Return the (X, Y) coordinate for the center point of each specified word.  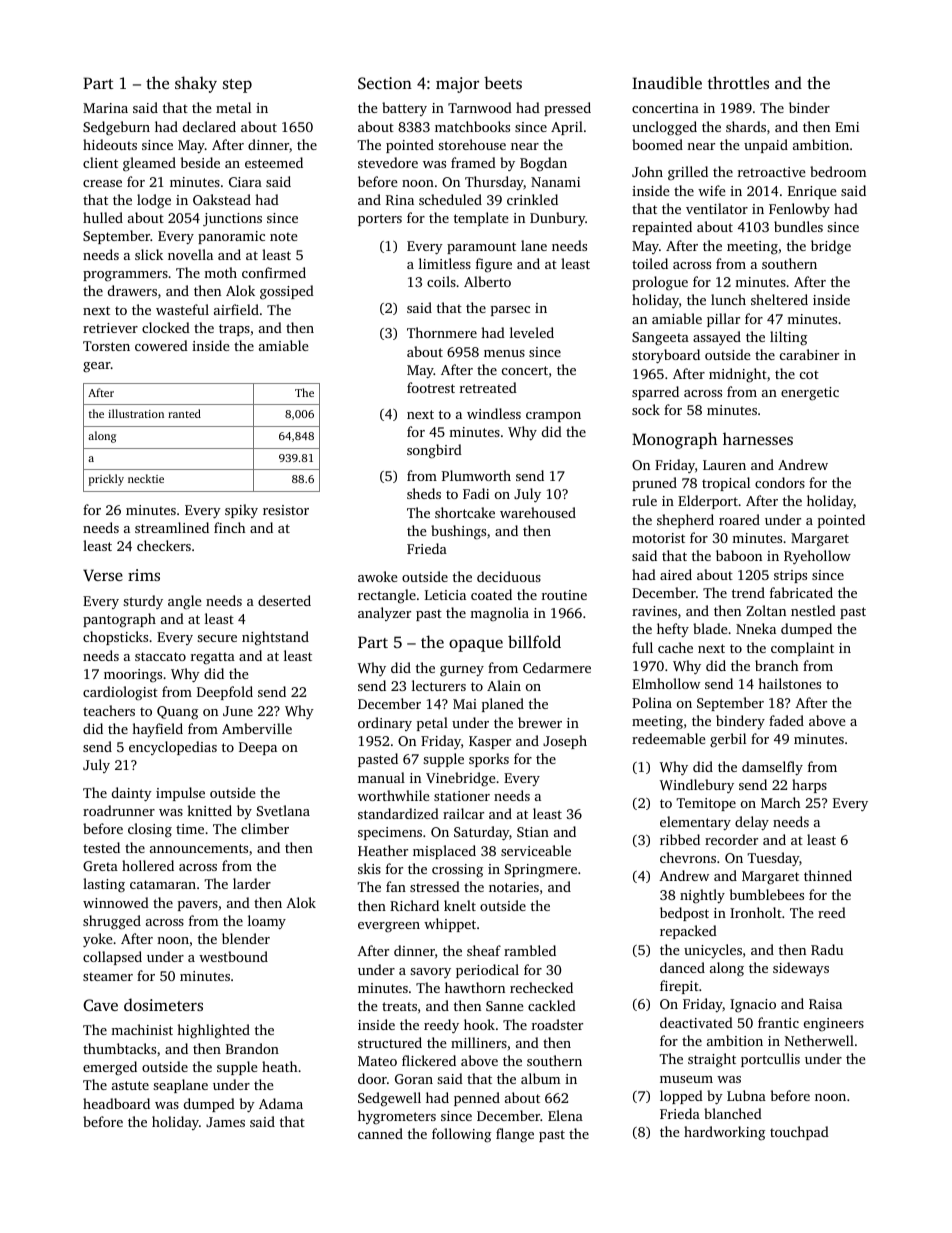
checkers (164, 545)
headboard (116, 1103)
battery (404, 109)
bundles (798, 226)
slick (149, 254)
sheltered (779, 299)
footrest (431, 387)
